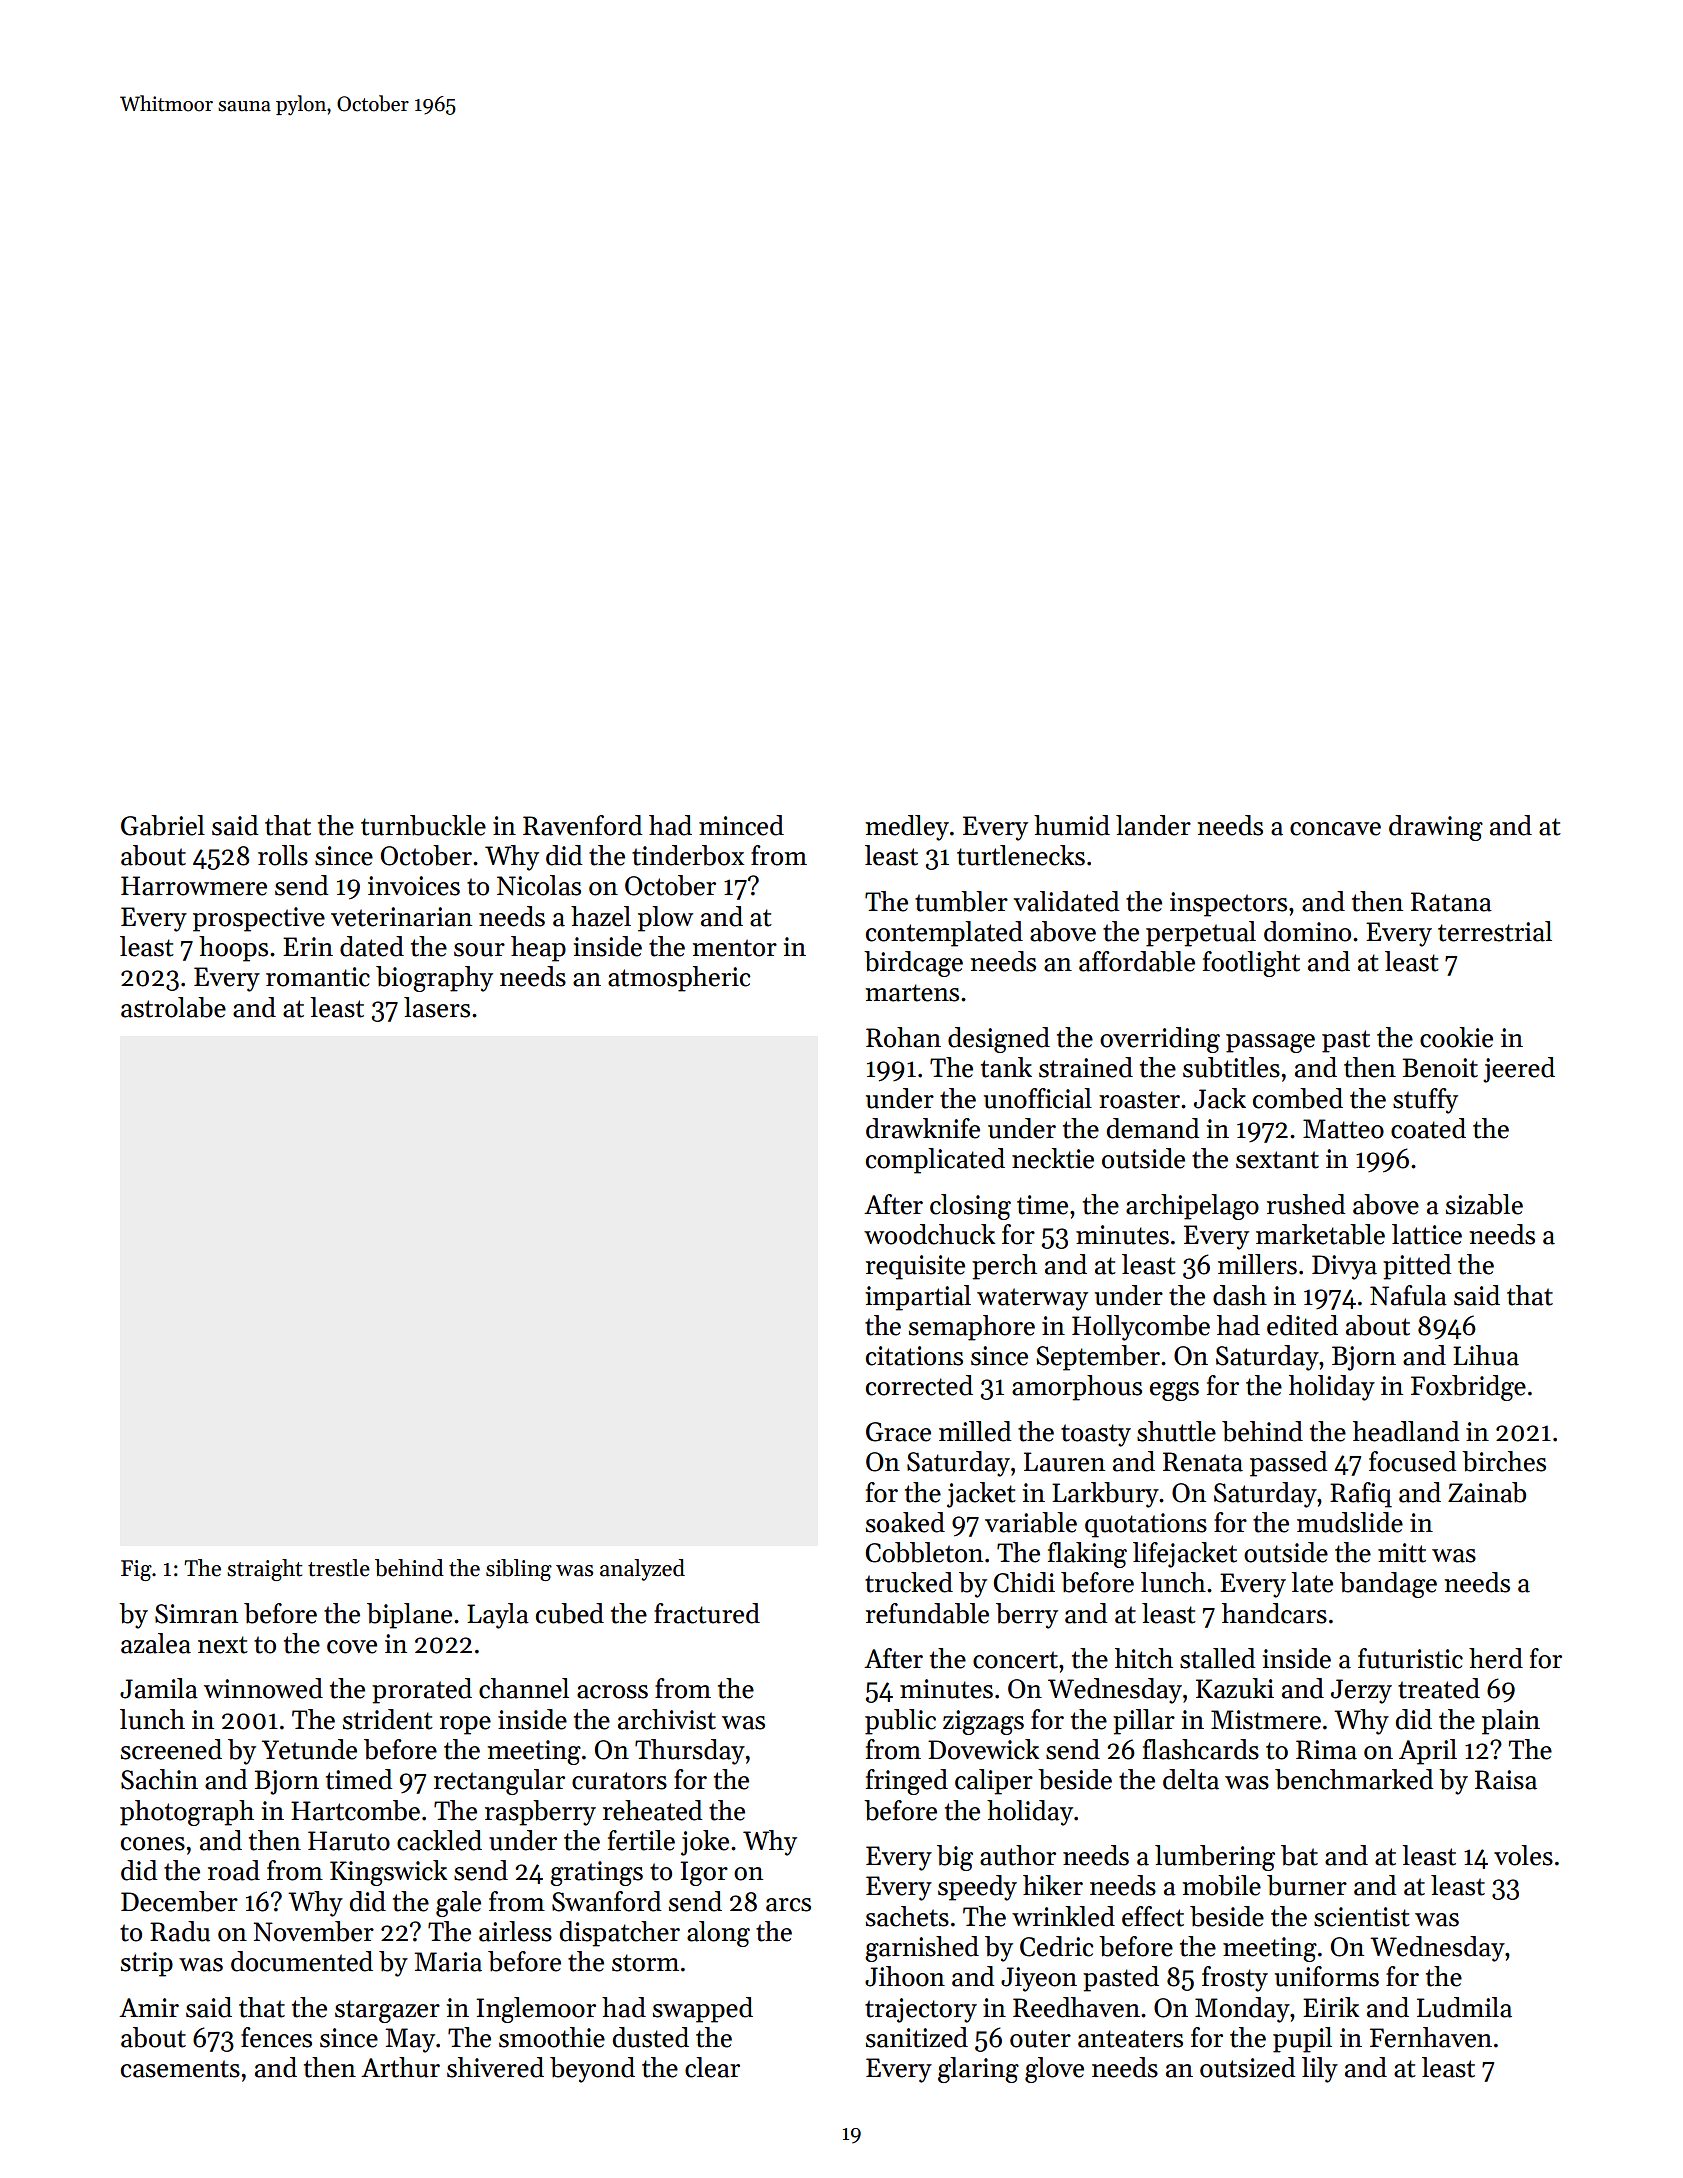  What do you see at coordinates (173, 1007) in the screenshot?
I see `astrolabe` at bounding box center [173, 1007].
